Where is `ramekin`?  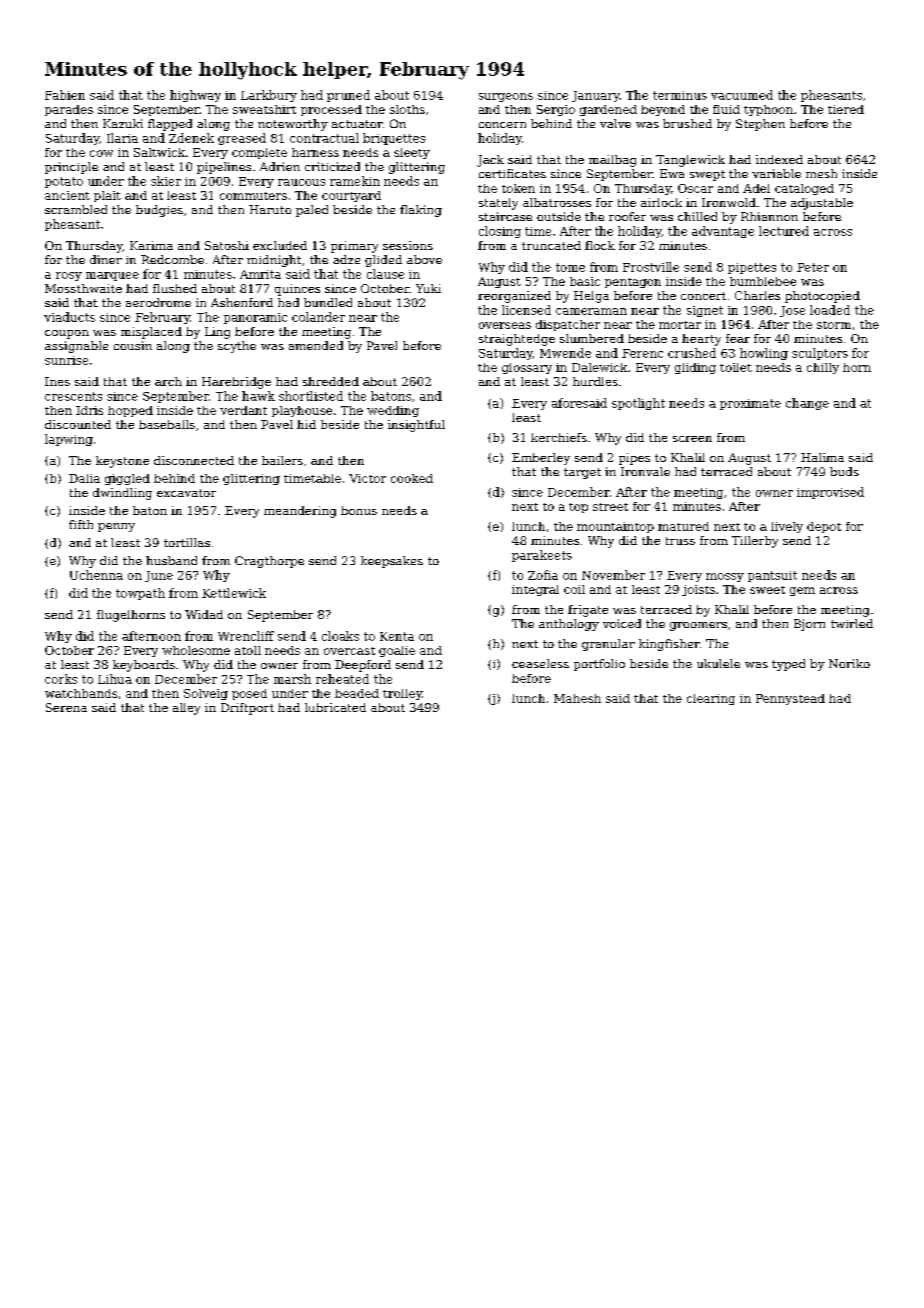
ramekin is located at coordinates (355, 181).
